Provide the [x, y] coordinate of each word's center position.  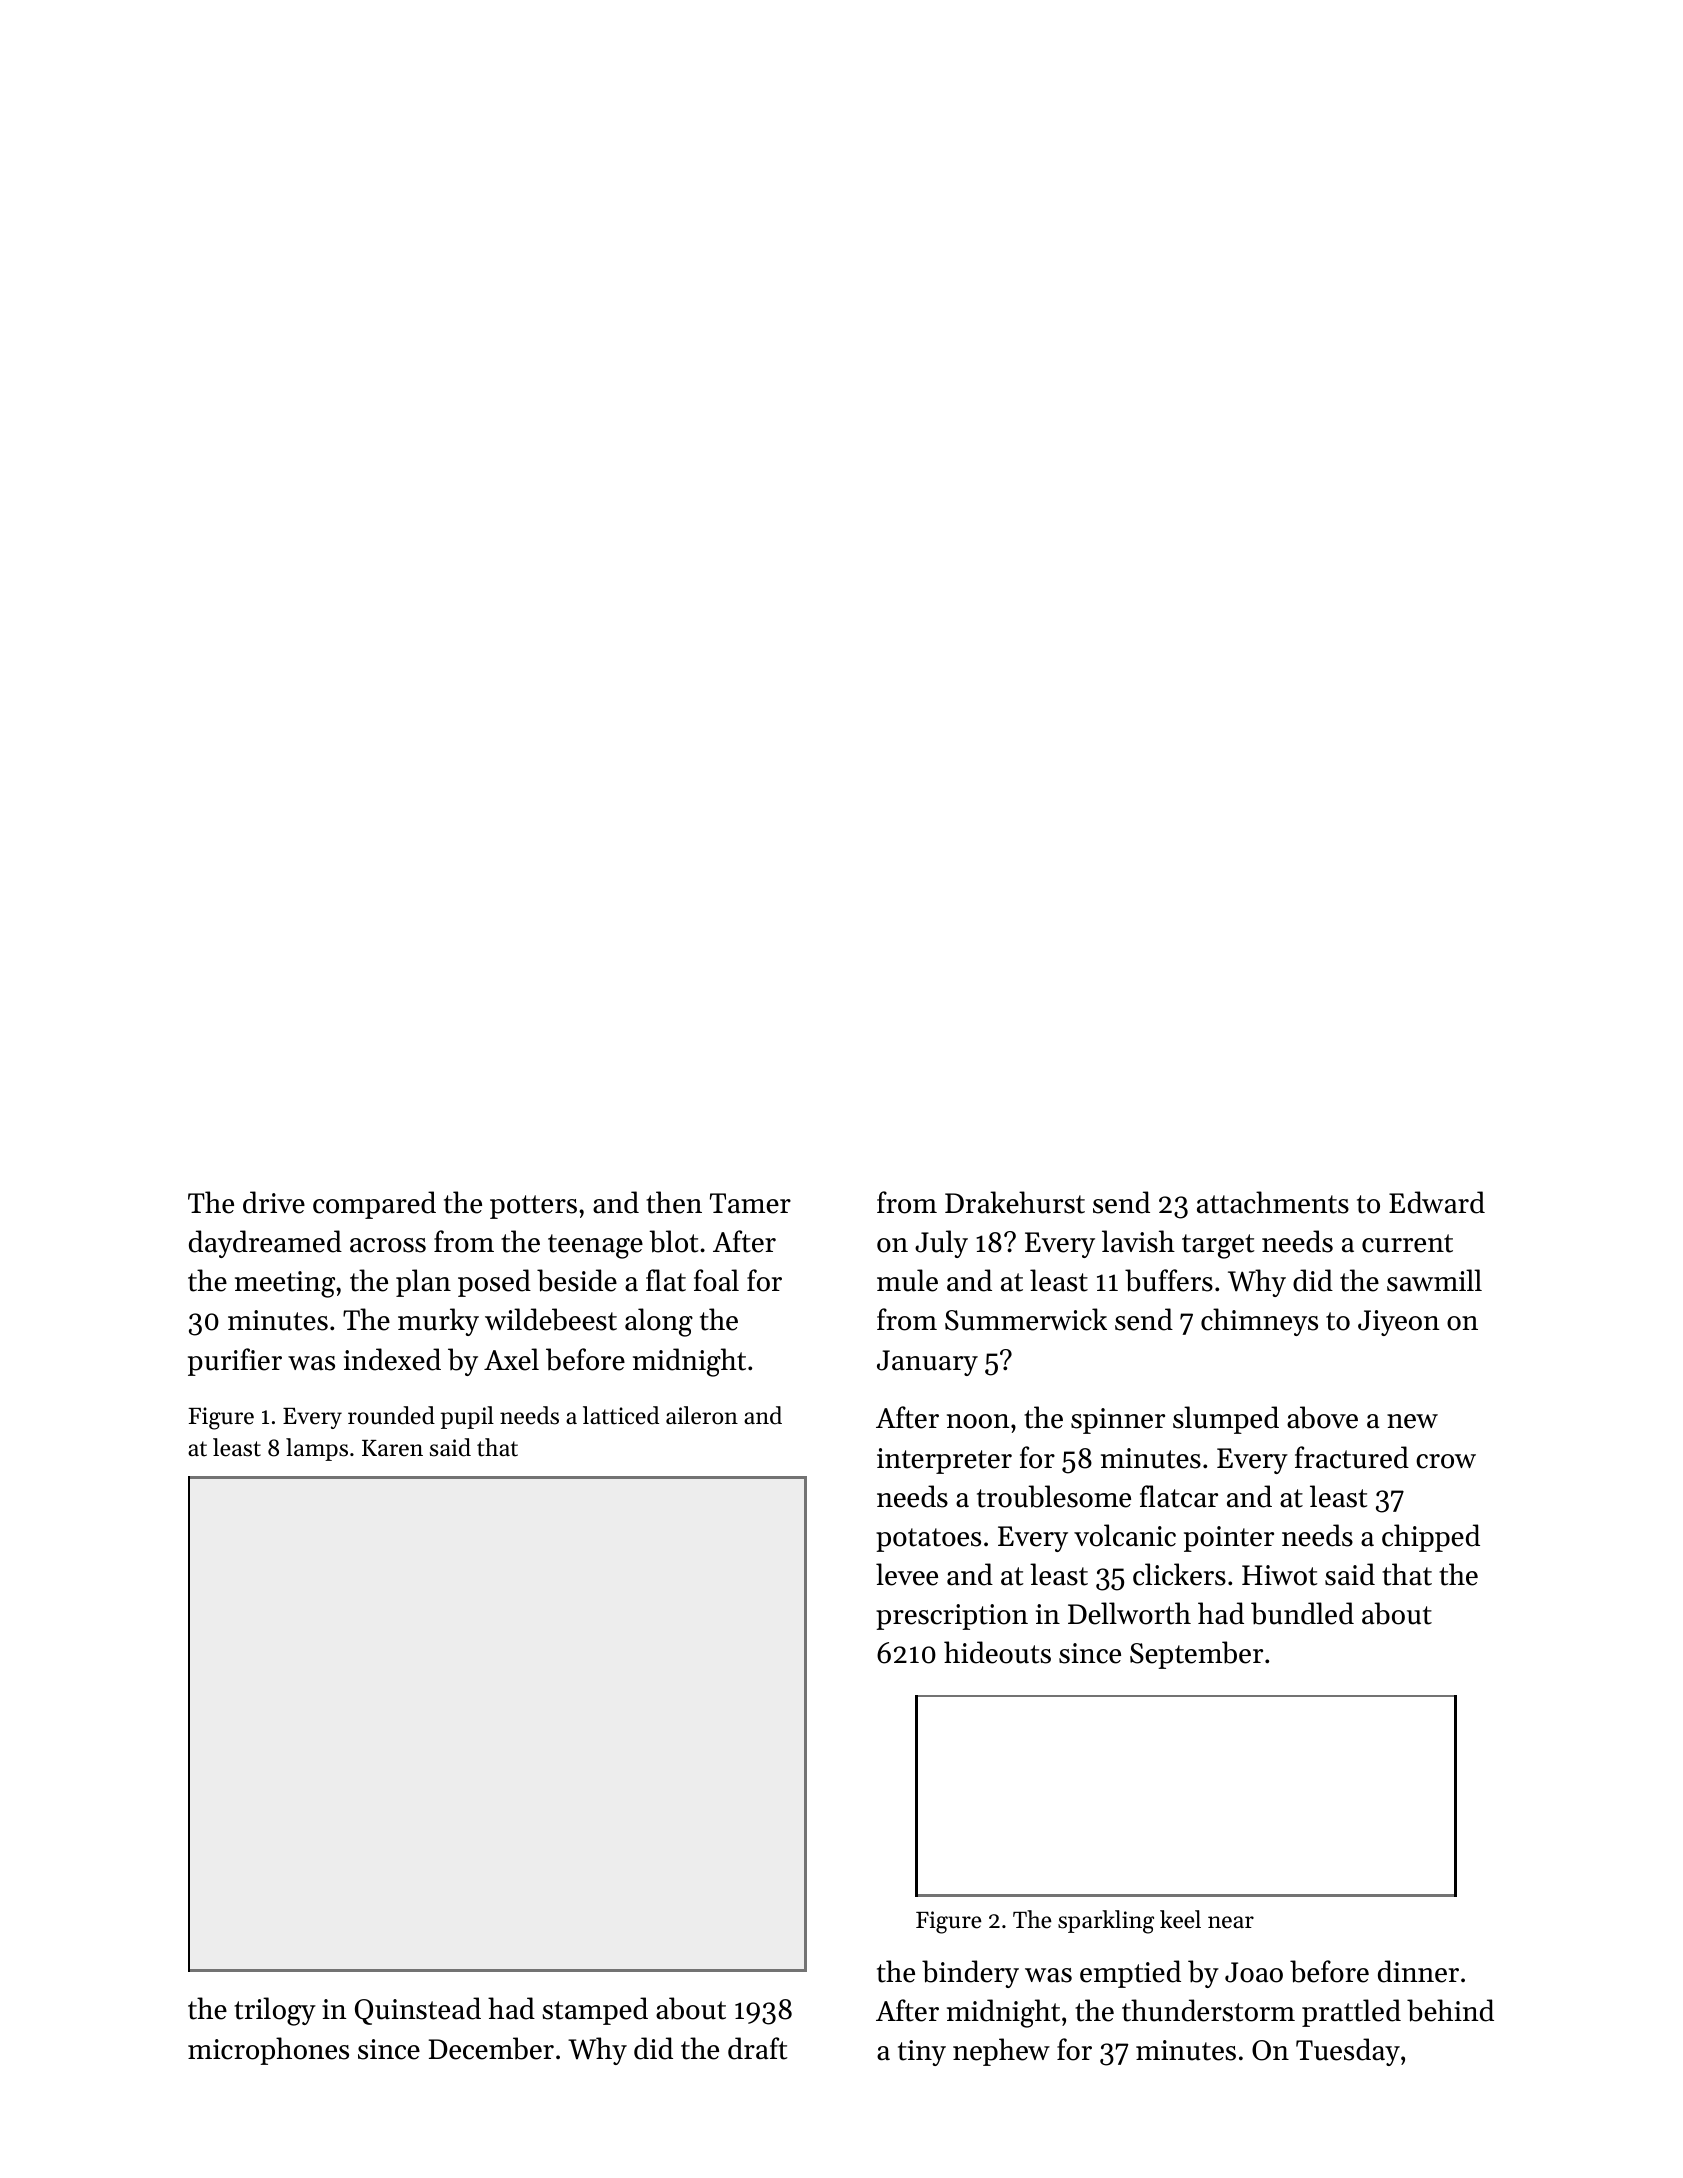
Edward [1437, 1202]
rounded [391, 1415]
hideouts [997, 1652]
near [1231, 1922]
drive [274, 1202]
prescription [952, 1617]
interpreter [944, 1461]
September [1196, 1655]
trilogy [275, 2011]
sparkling [1106, 1922]
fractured [1352, 1457]
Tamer [750, 1203]
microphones [268, 2051]
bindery [970, 1974]
